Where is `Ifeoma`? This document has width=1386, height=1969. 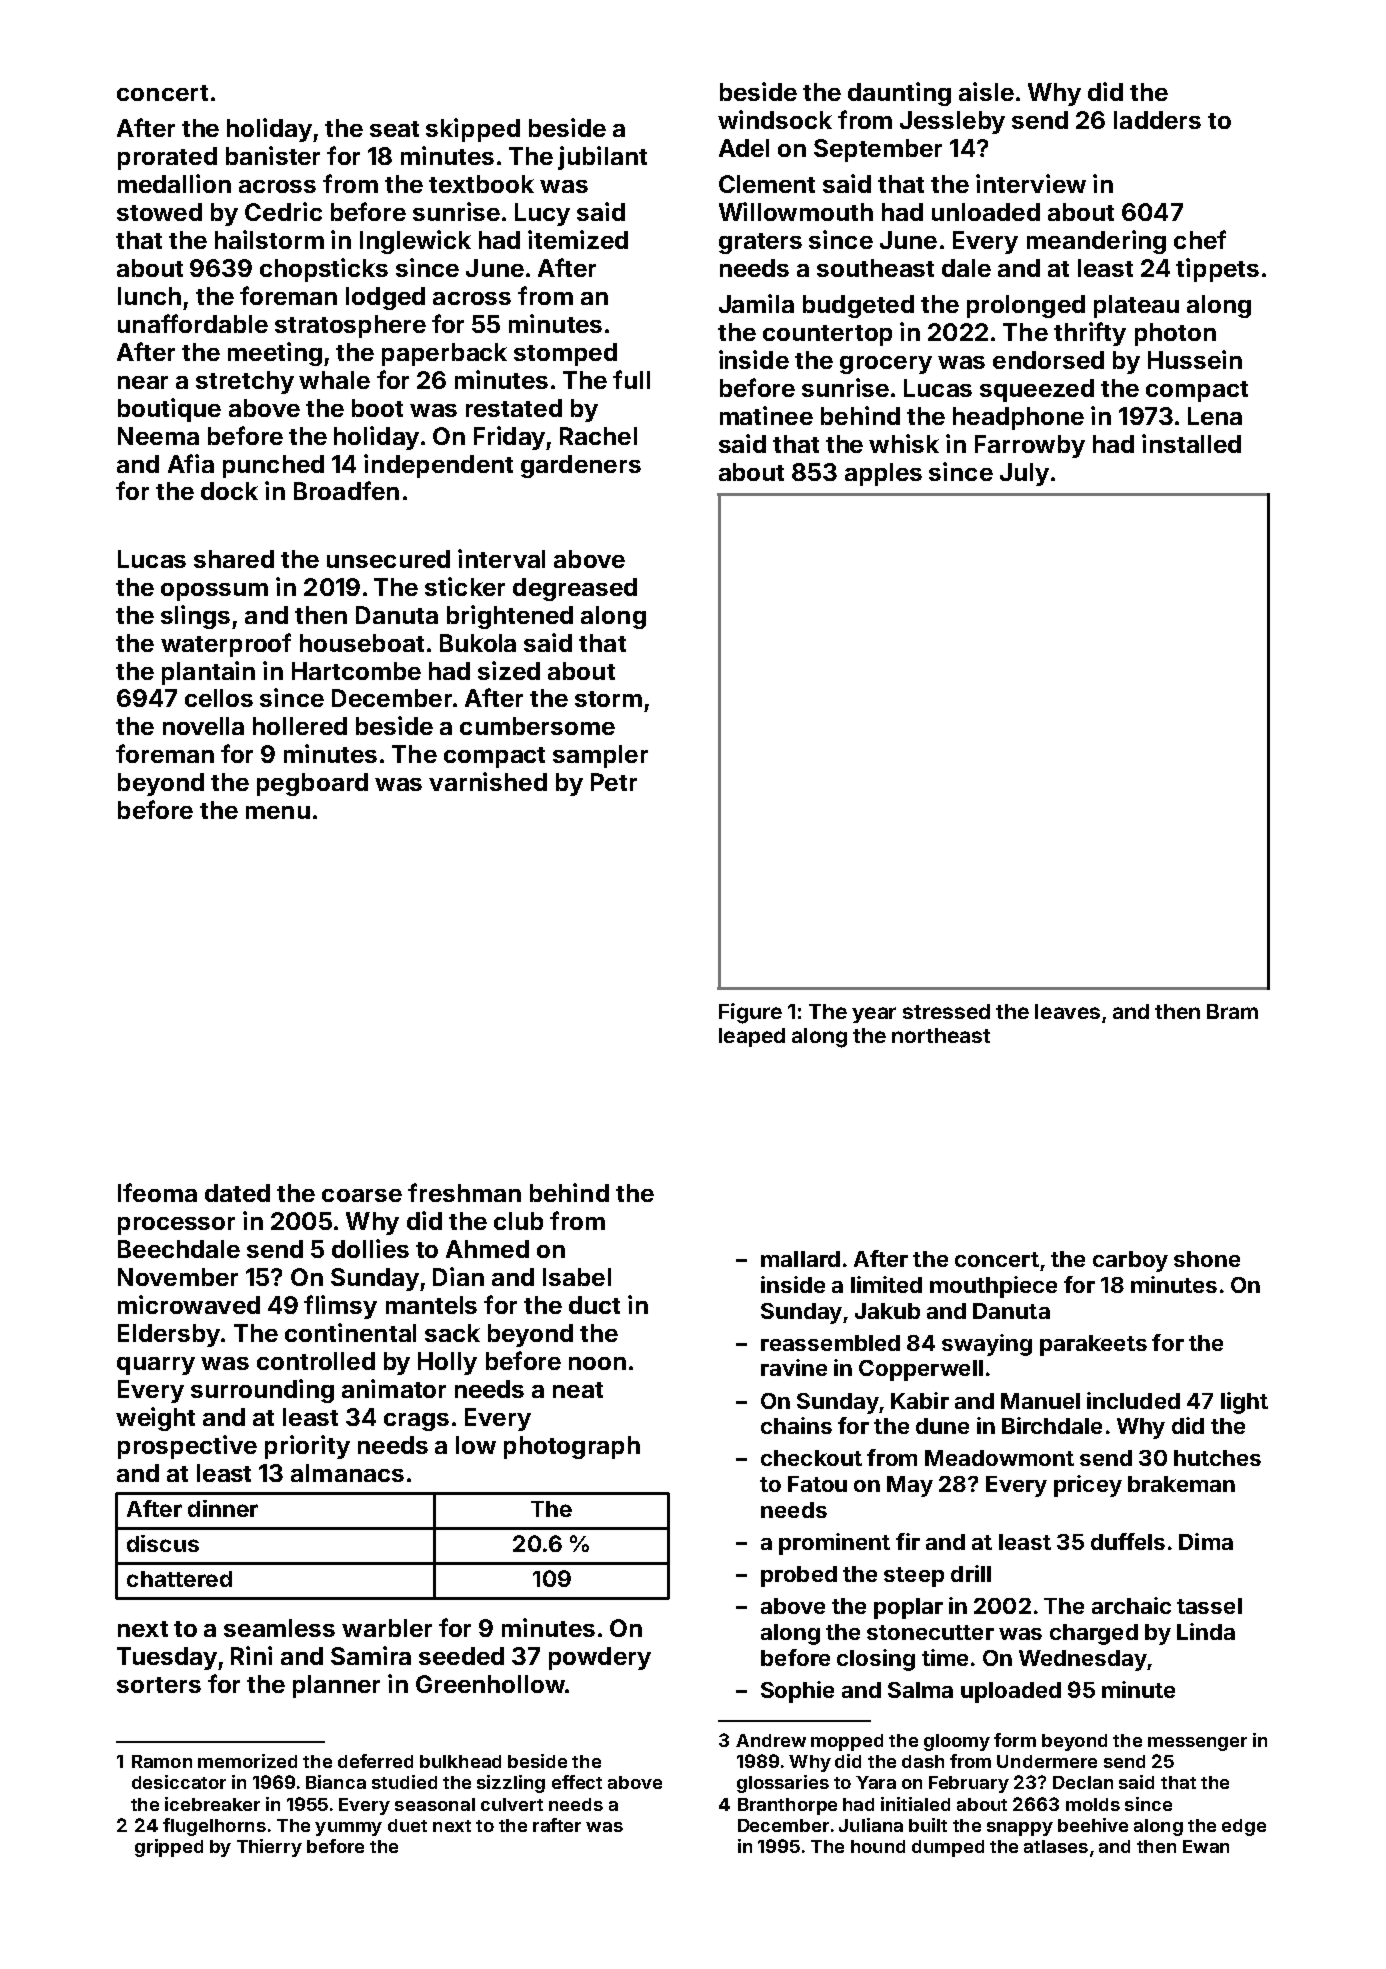 Ifeoma is located at coordinates (157, 1192).
